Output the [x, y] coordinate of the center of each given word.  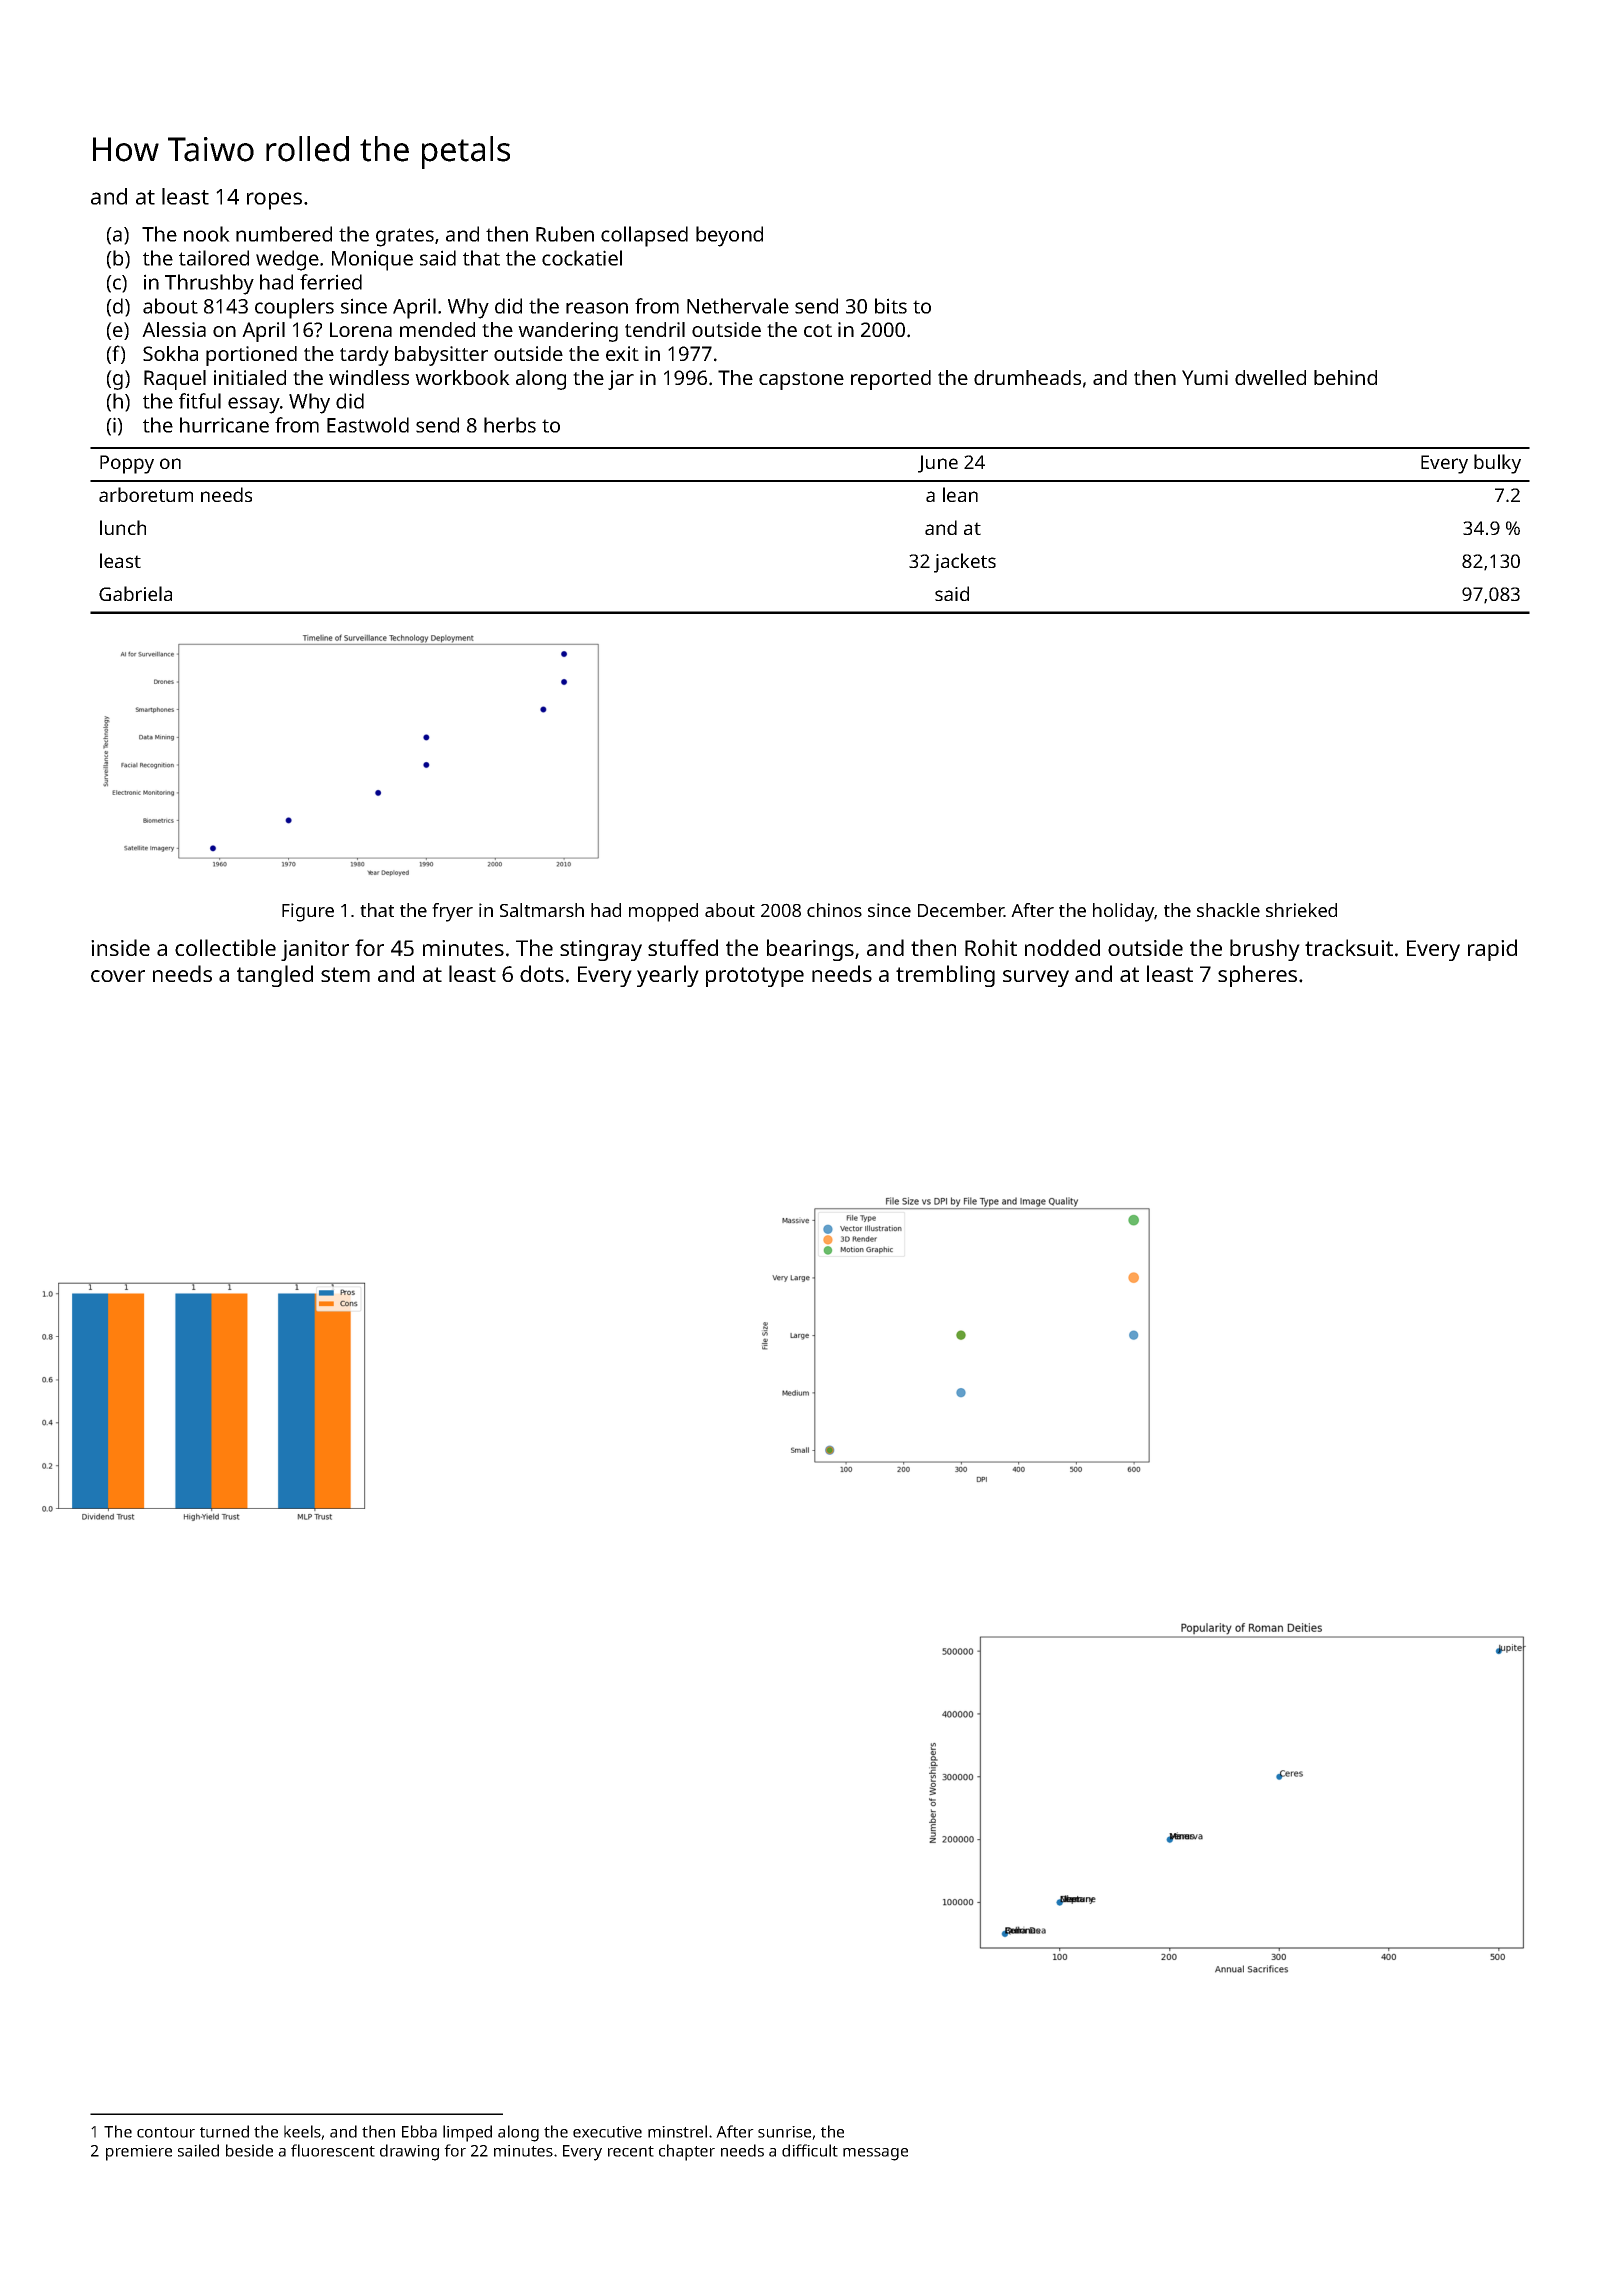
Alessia [174, 329]
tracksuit [1349, 947]
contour [166, 2132]
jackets [965, 563]
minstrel [677, 2131]
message [875, 2154]
